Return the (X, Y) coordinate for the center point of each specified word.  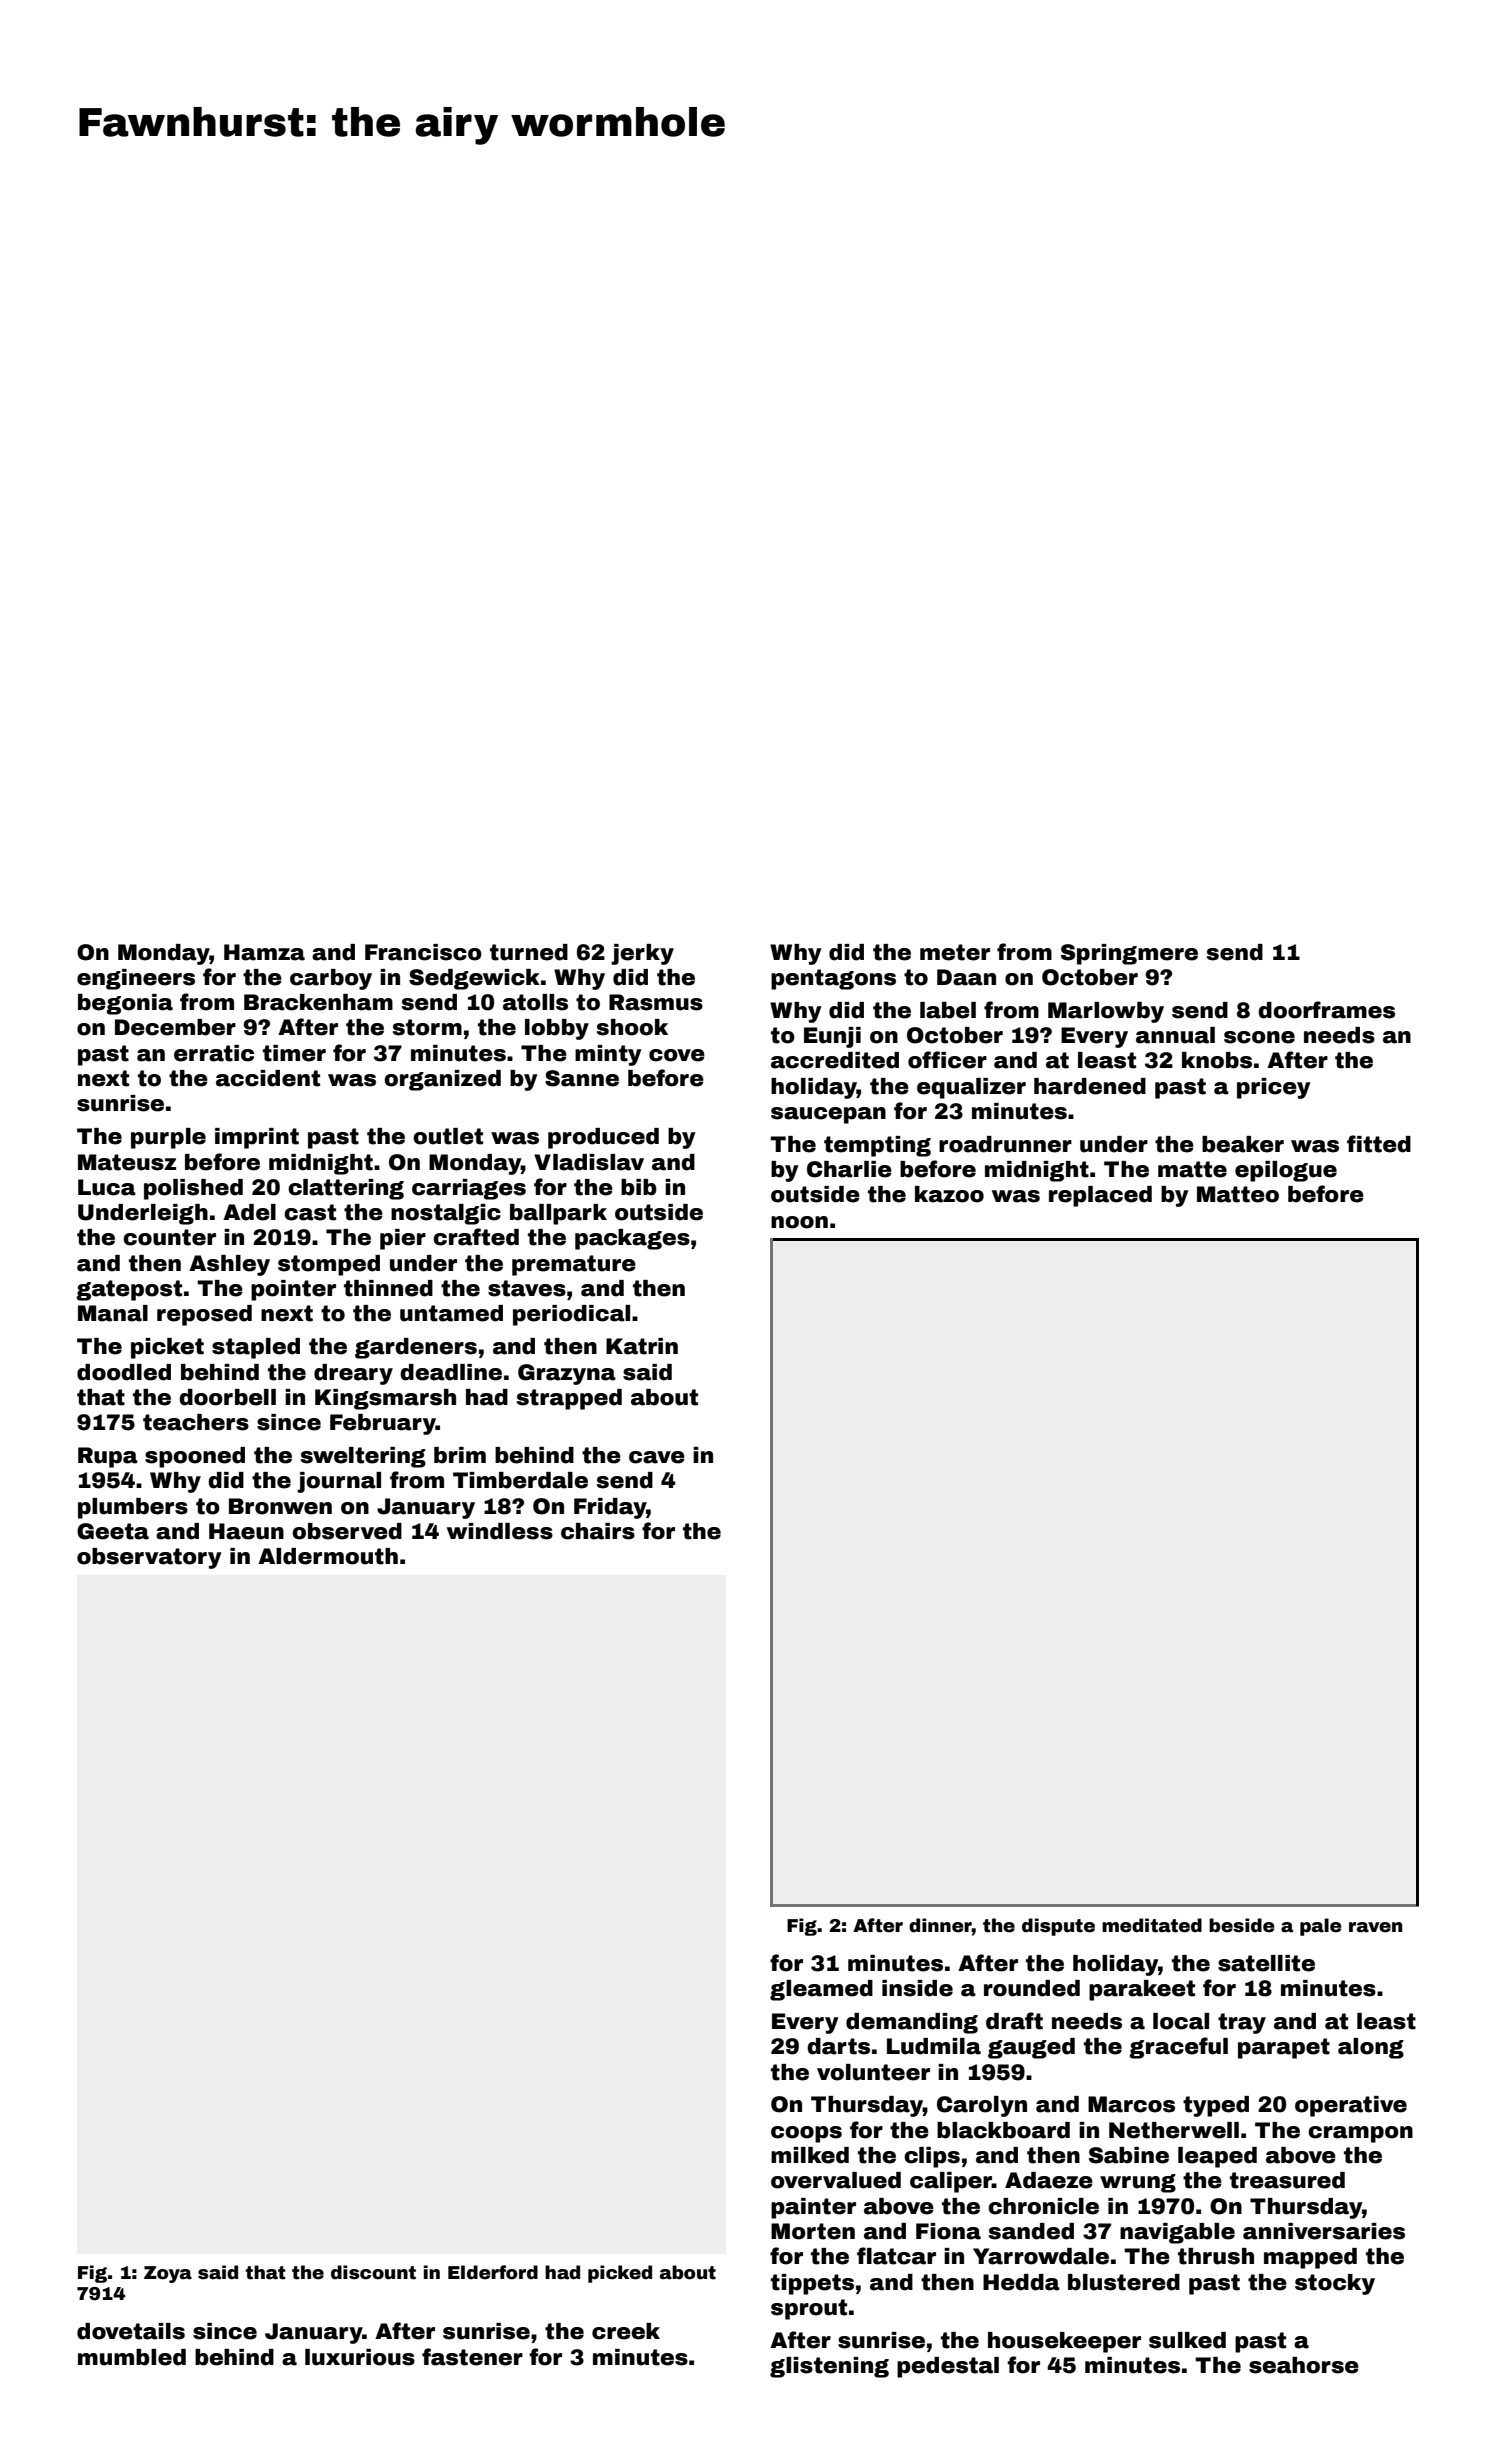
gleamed (821, 1990)
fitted (1379, 1144)
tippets (812, 2284)
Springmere (1129, 954)
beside (1242, 1925)
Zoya (168, 2274)
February (383, 1424)
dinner (940, 1925)
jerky (642, 954)
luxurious (360, 2357)
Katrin (642, 1346)
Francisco (423, 952)
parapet (1284, 2048)
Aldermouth (328, 1556)
